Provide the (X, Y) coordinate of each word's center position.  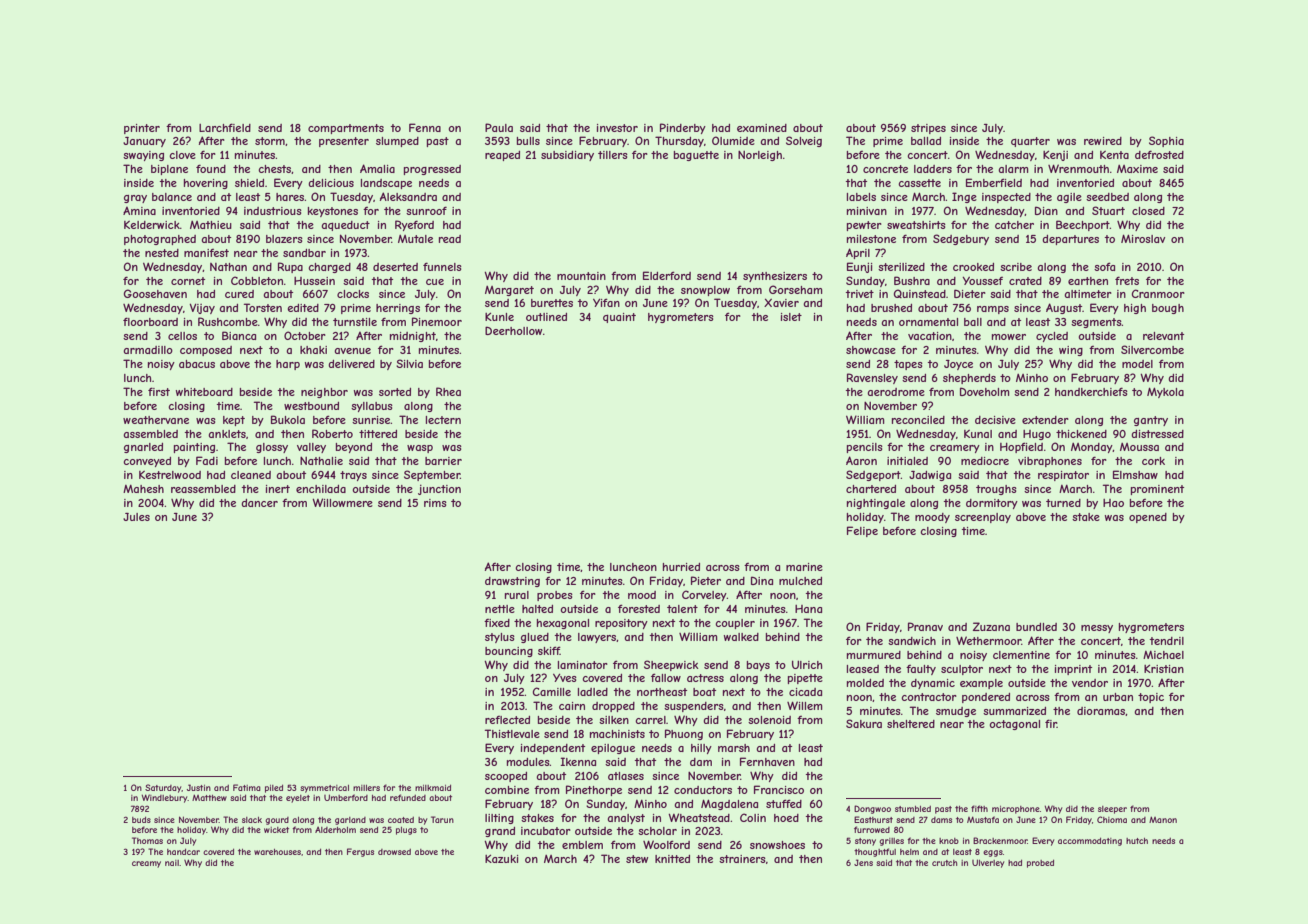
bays (758, 666)
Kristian (1164, 668)
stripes (928, 129)
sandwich (912, 641)
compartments (346, 129)
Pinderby (683, 128)
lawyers (597, 638)
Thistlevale (512, 733)
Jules (136, 517)
